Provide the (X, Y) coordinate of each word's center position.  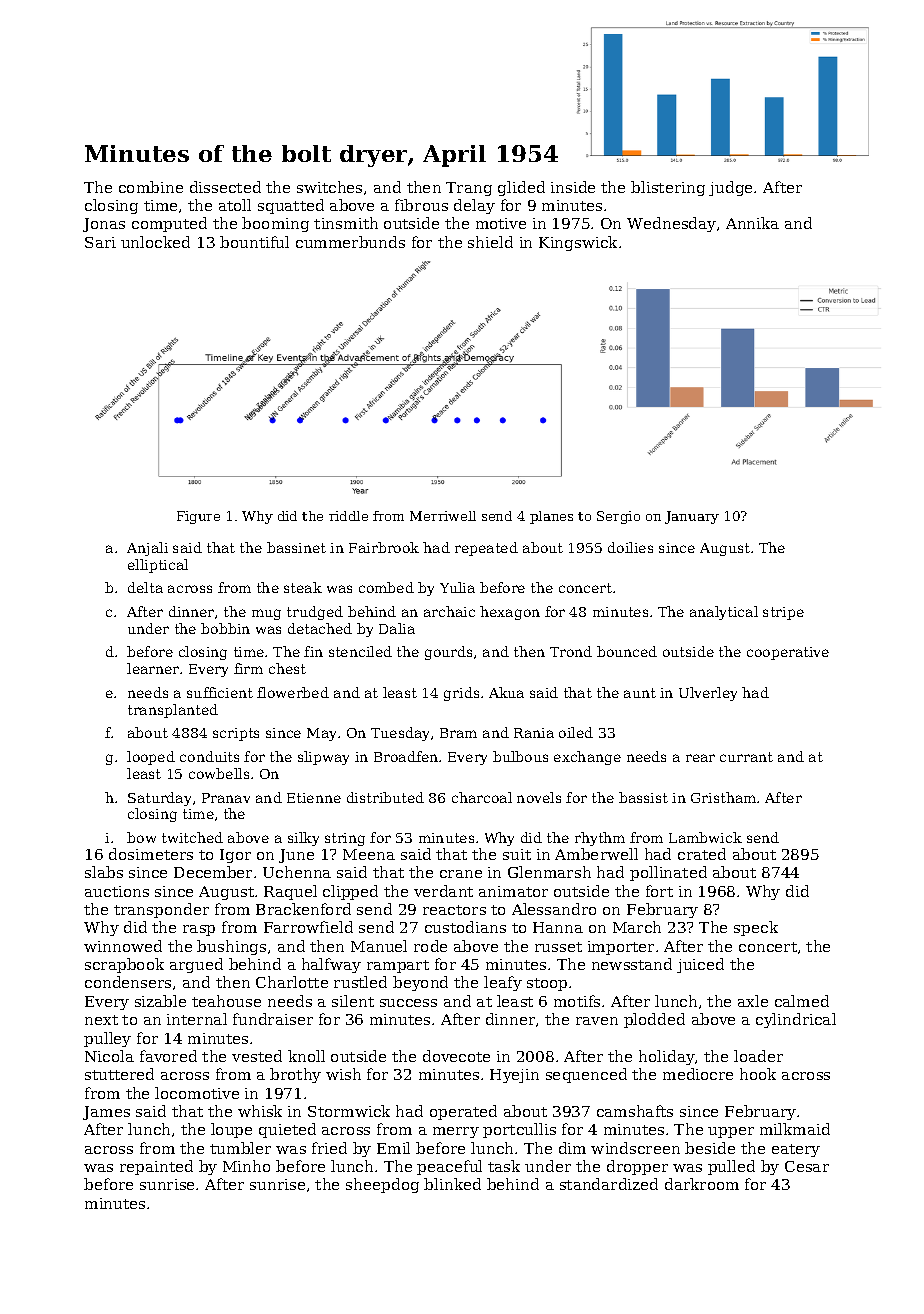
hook (758, 1074)
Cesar (807, 1166)
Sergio (618, 517)
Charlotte (292, 982)
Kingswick (578, 243)
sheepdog (382, 1185)
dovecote (456, 1056)
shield (490, 242)
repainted (156, 1167)
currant (746, 757)
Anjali (147, 549)
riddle (348, 516)
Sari (100, 242)
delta (145, 587)
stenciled (360, 651)
